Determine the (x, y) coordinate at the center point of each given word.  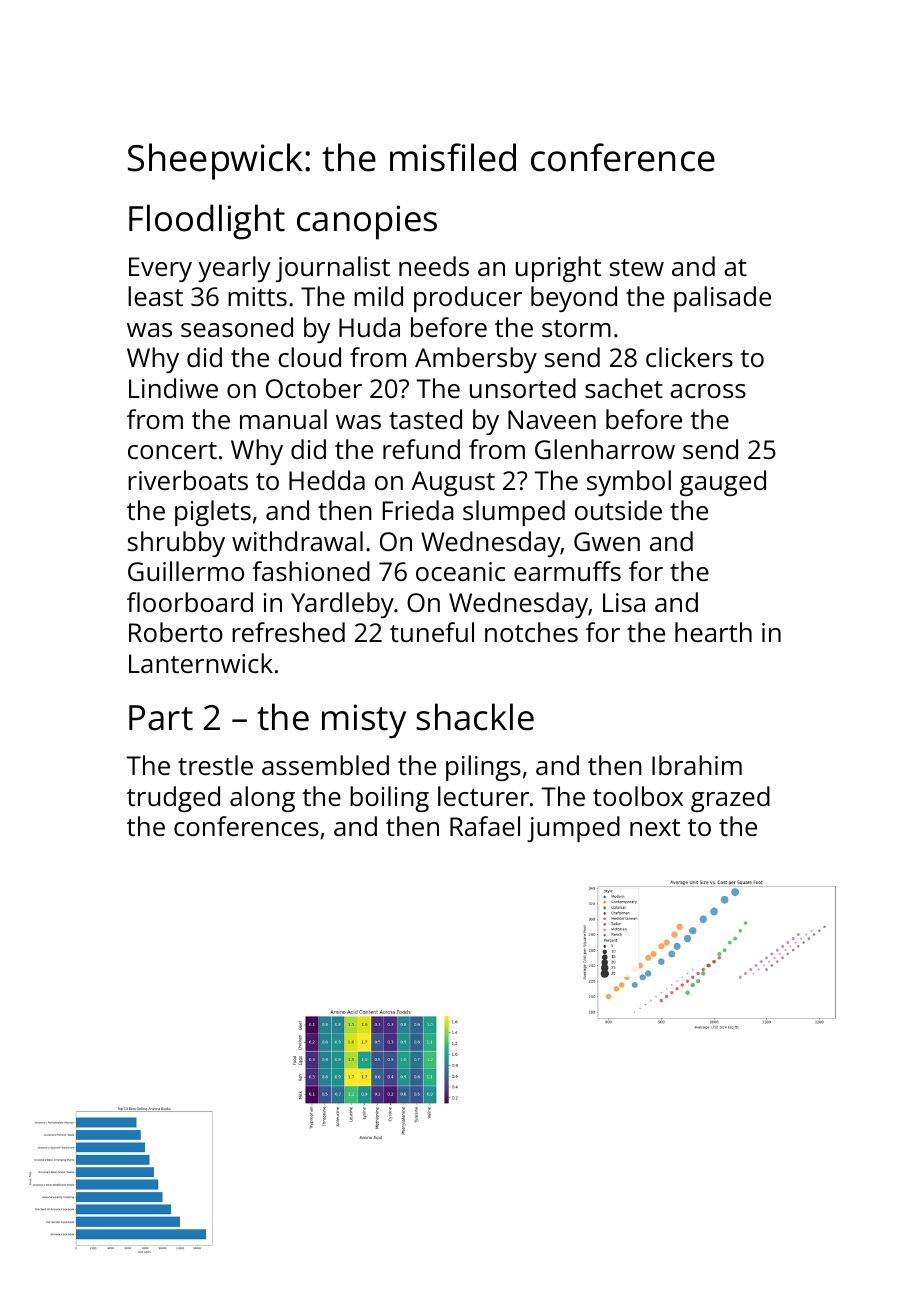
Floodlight (207, 222)
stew (637, 267)
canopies (367, 222)
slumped (514, 513)
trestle (215, 765)
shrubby (176, 544)
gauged (723, 483)
